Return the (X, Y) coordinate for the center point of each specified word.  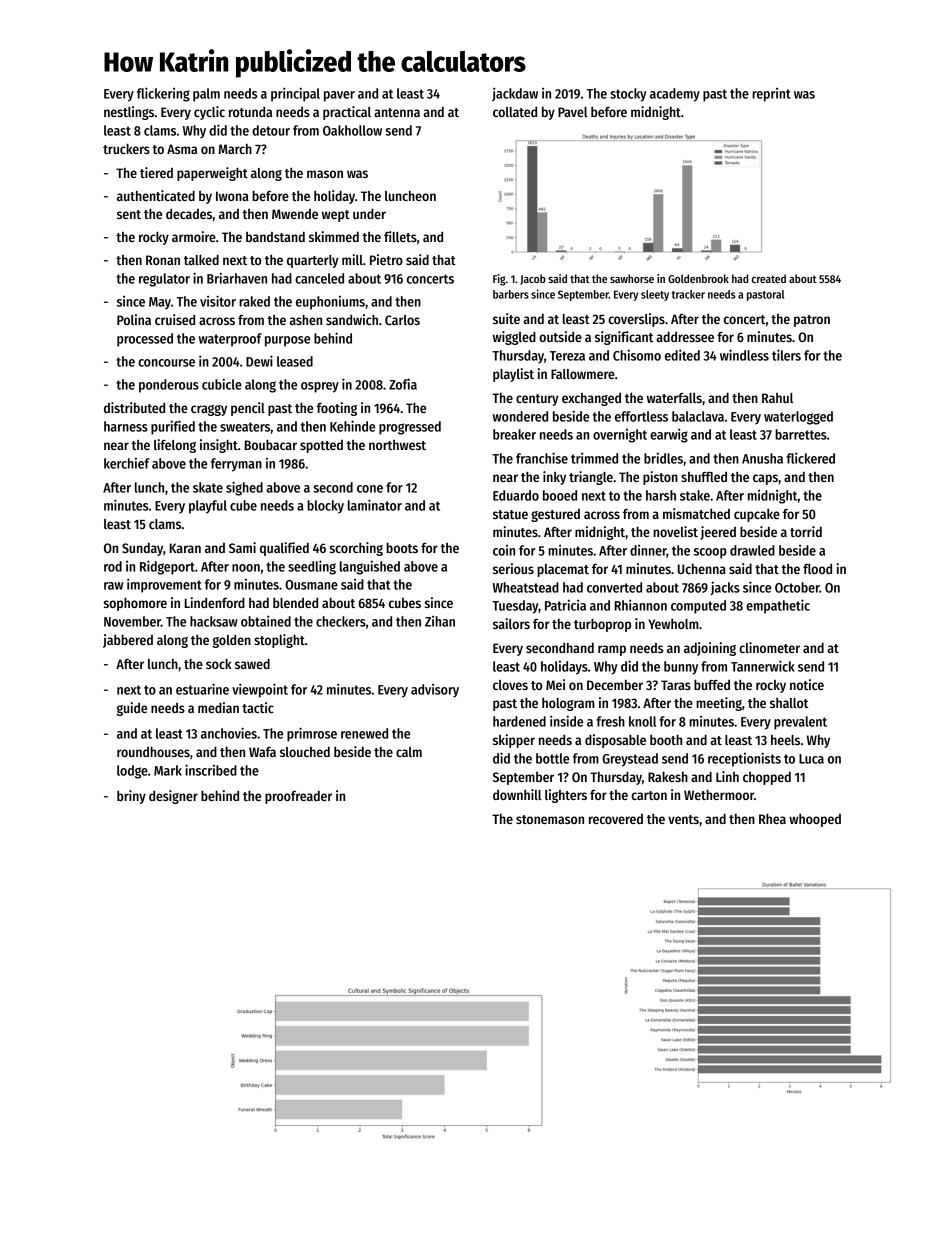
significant (624, 338)
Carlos (402, 320)
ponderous (169, 386)
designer (173, 797)
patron (812, 321)
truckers (126, 149)
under (369, 214)
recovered (616, 818)
